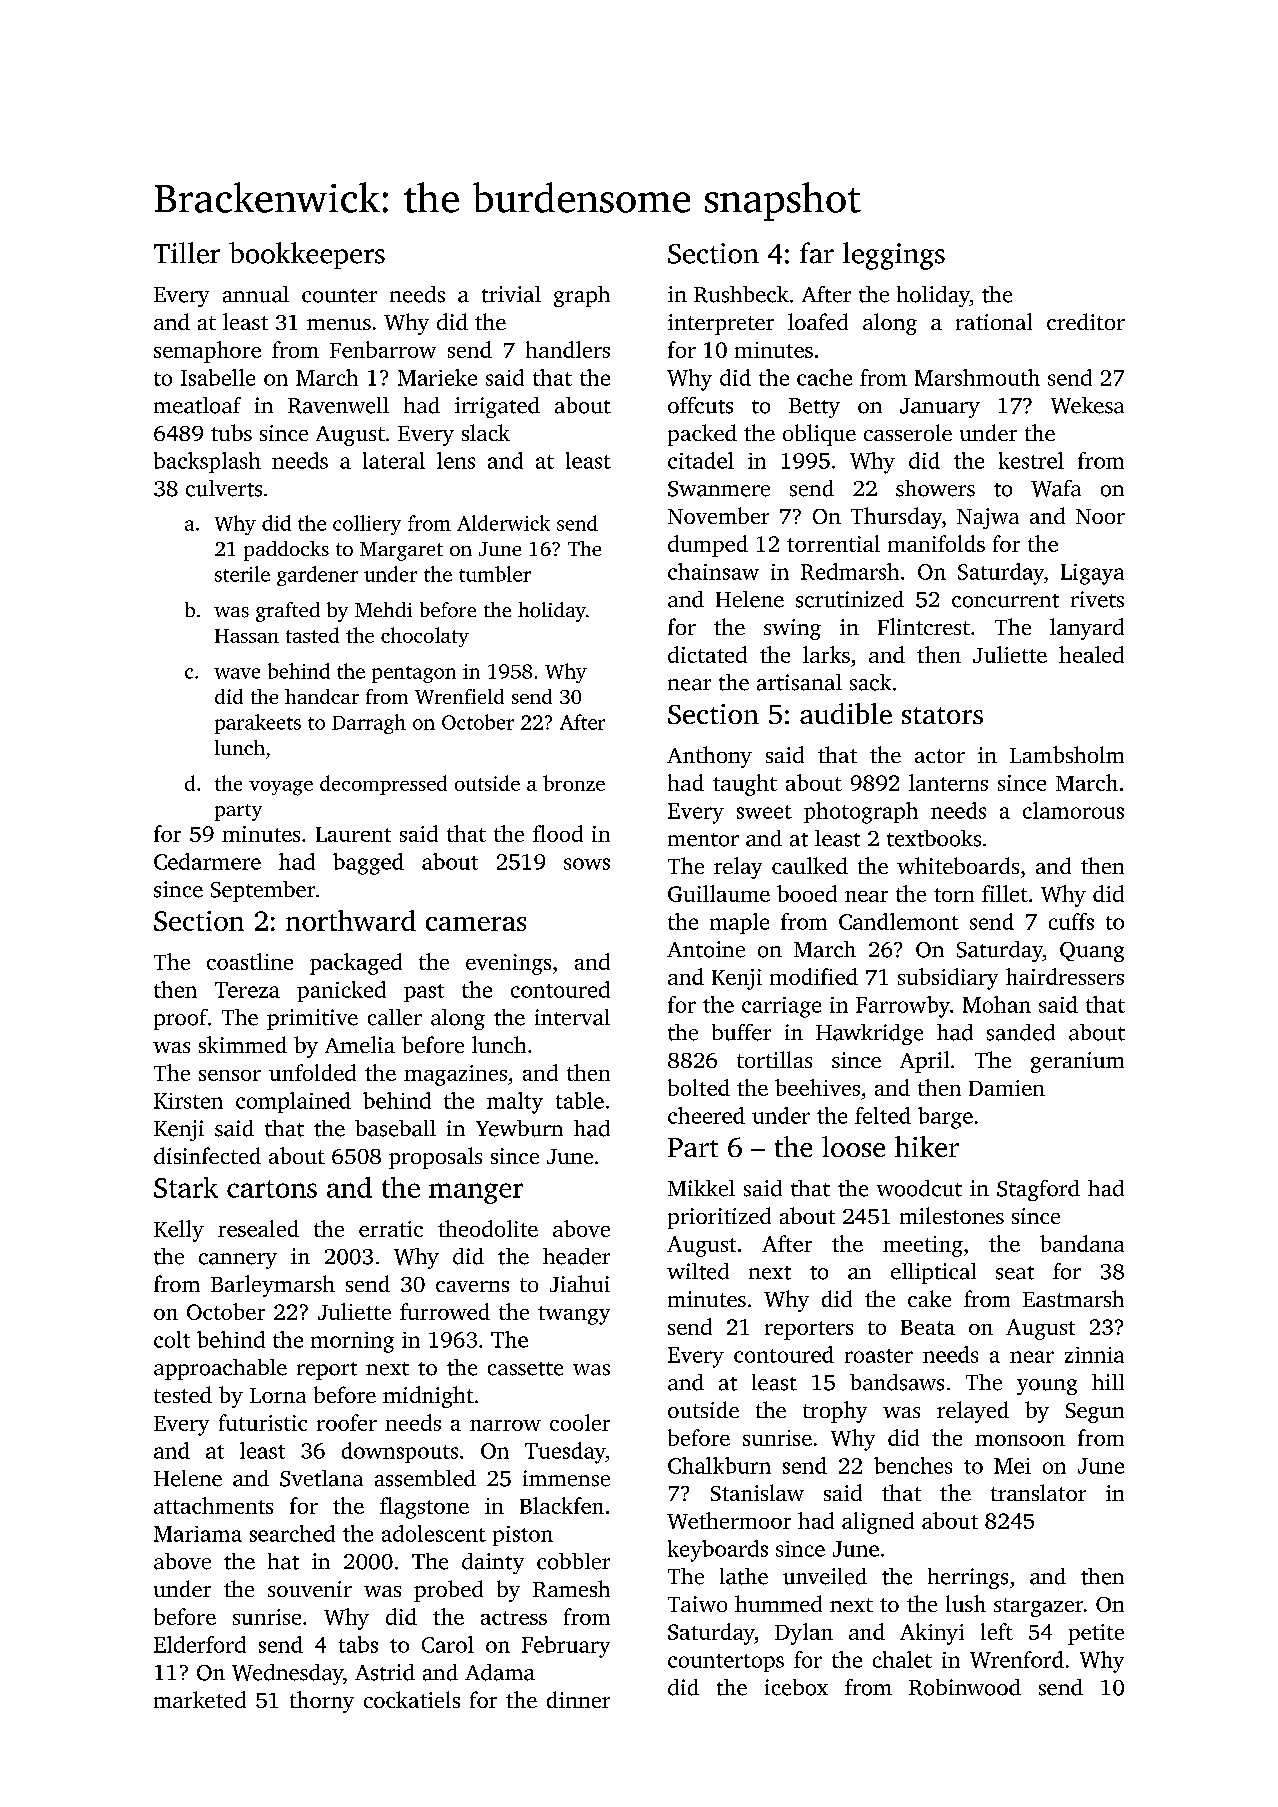  What do you see at coordinates (818, 321) in the image?
I see `loafed` at bounding box center [818, 321].
